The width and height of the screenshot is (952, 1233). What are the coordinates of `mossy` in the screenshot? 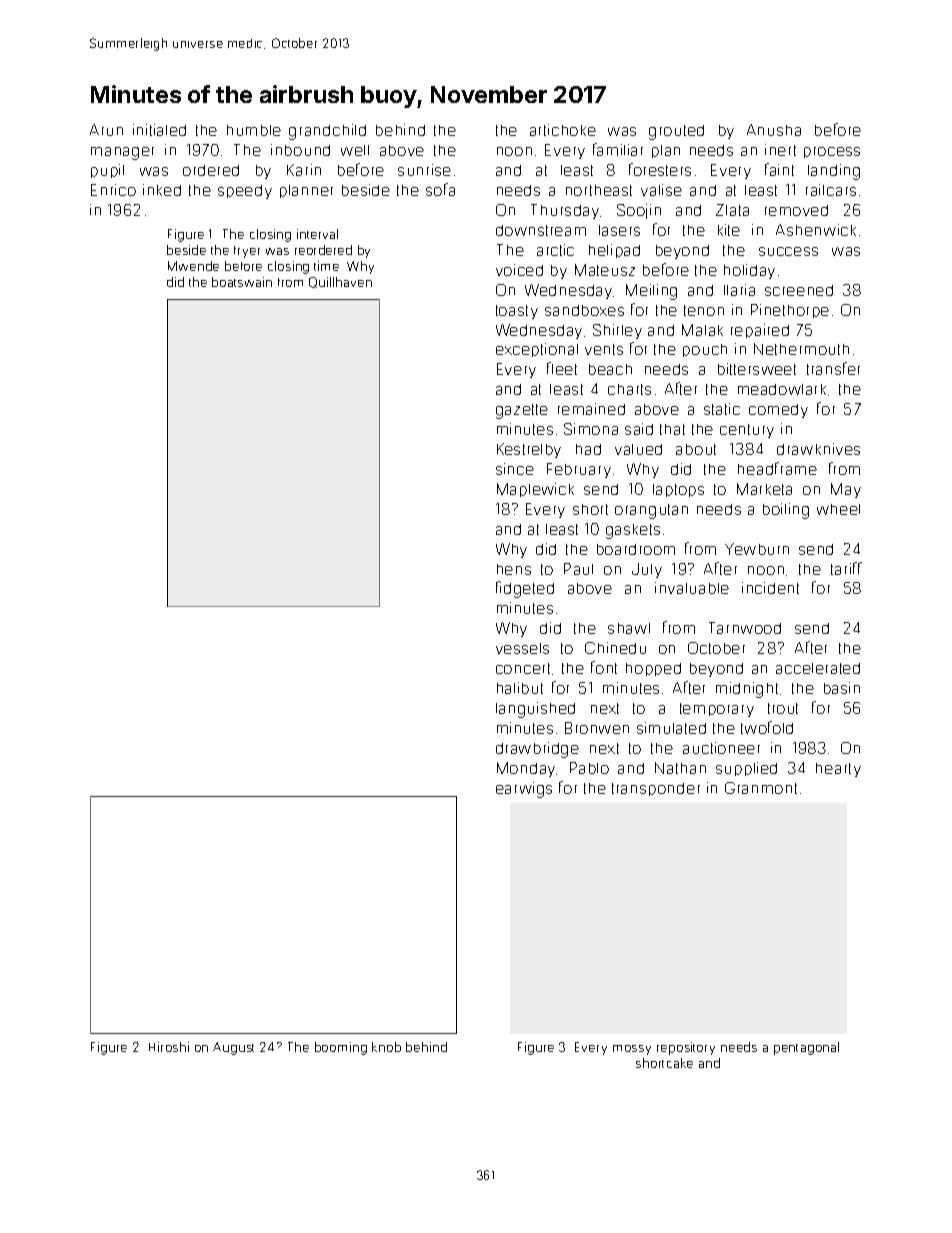 It's located at (632, 1050).
